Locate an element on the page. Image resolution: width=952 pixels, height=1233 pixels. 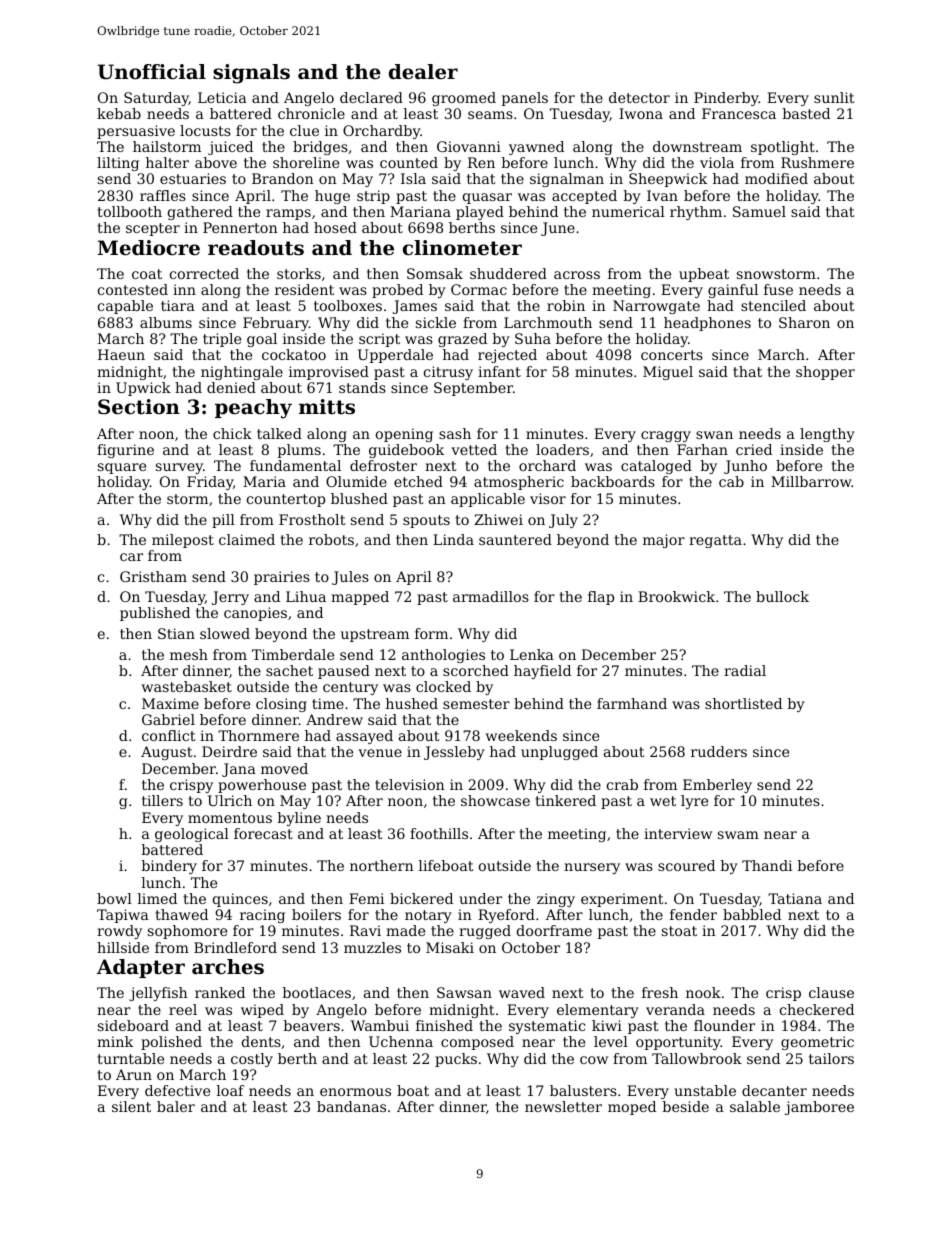
bullock is located at coordinates (782, 596).
